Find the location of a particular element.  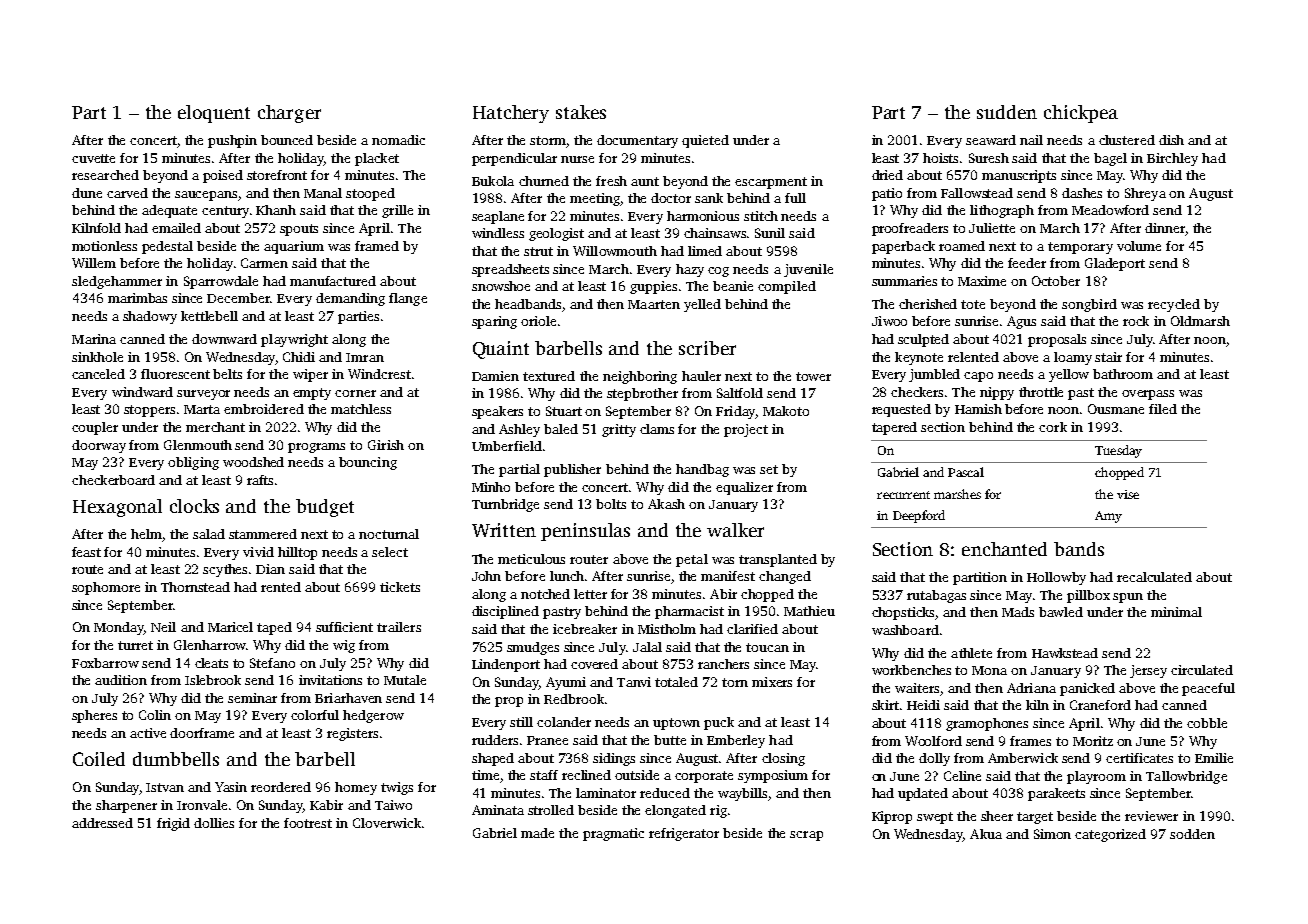

placket is located at coordinates (377, 159).
